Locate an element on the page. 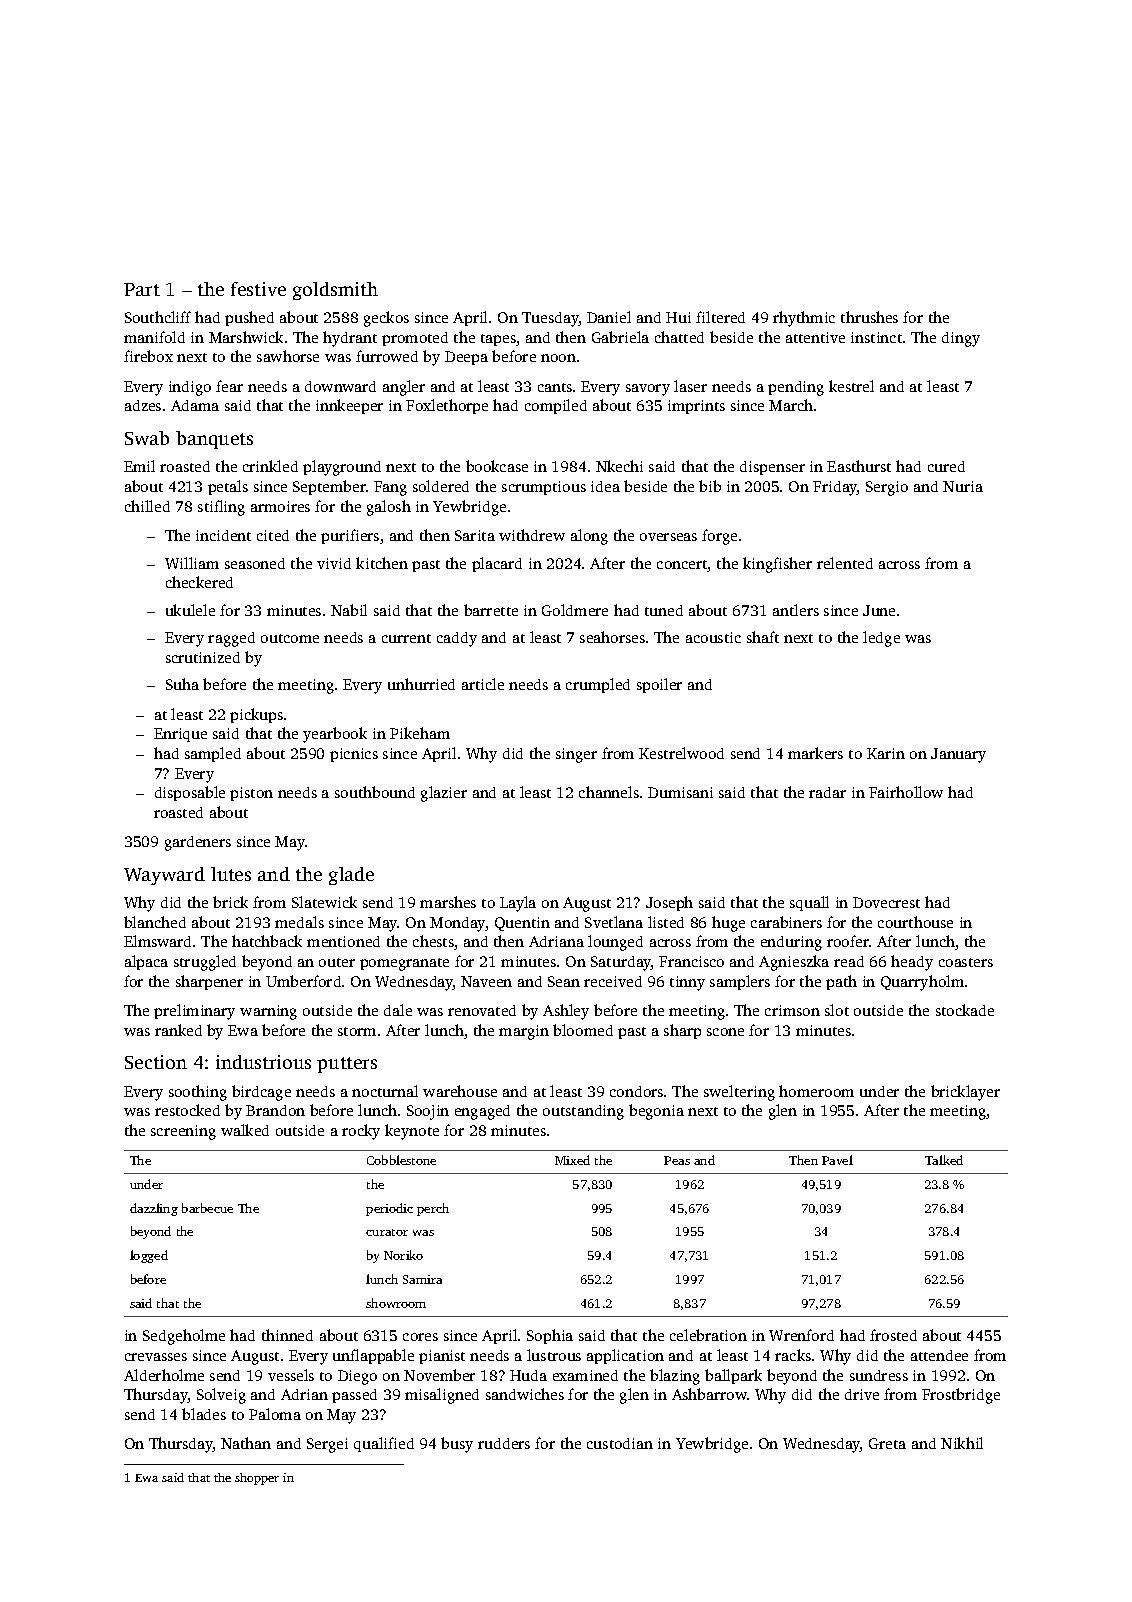 Image resolution: width=1132 pixels, height=1602 pixels. March is located at coordinates (791, 405).
